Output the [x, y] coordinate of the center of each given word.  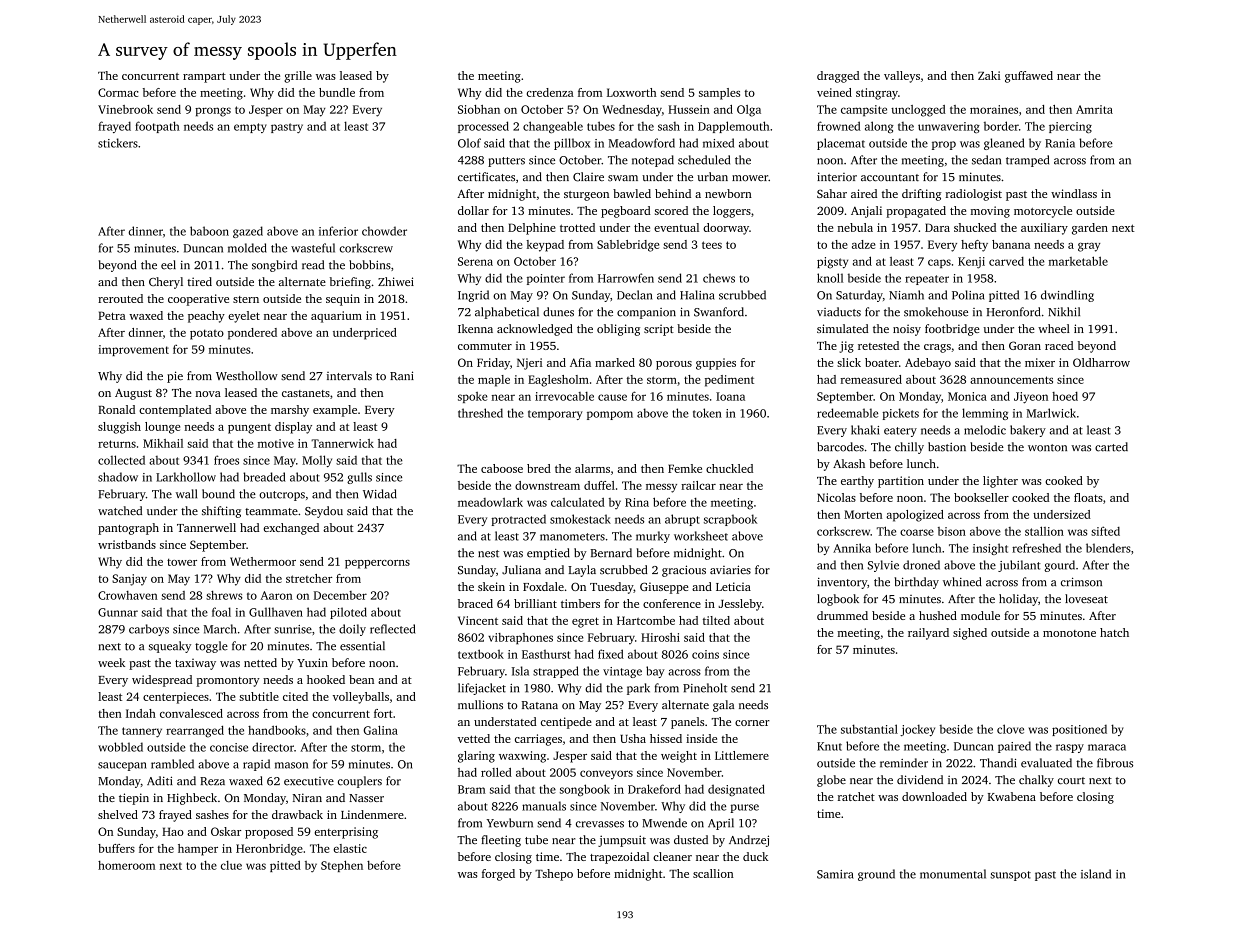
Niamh [906, 295]
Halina [697, 295]
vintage [622, 672]
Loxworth [632, 92]
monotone [1069, 633]
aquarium [336, 317]
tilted [716, 620]
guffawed [1029, 77]
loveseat [1086, 599]
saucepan [122, 766]
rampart [204, 78]
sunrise [293, 629]
